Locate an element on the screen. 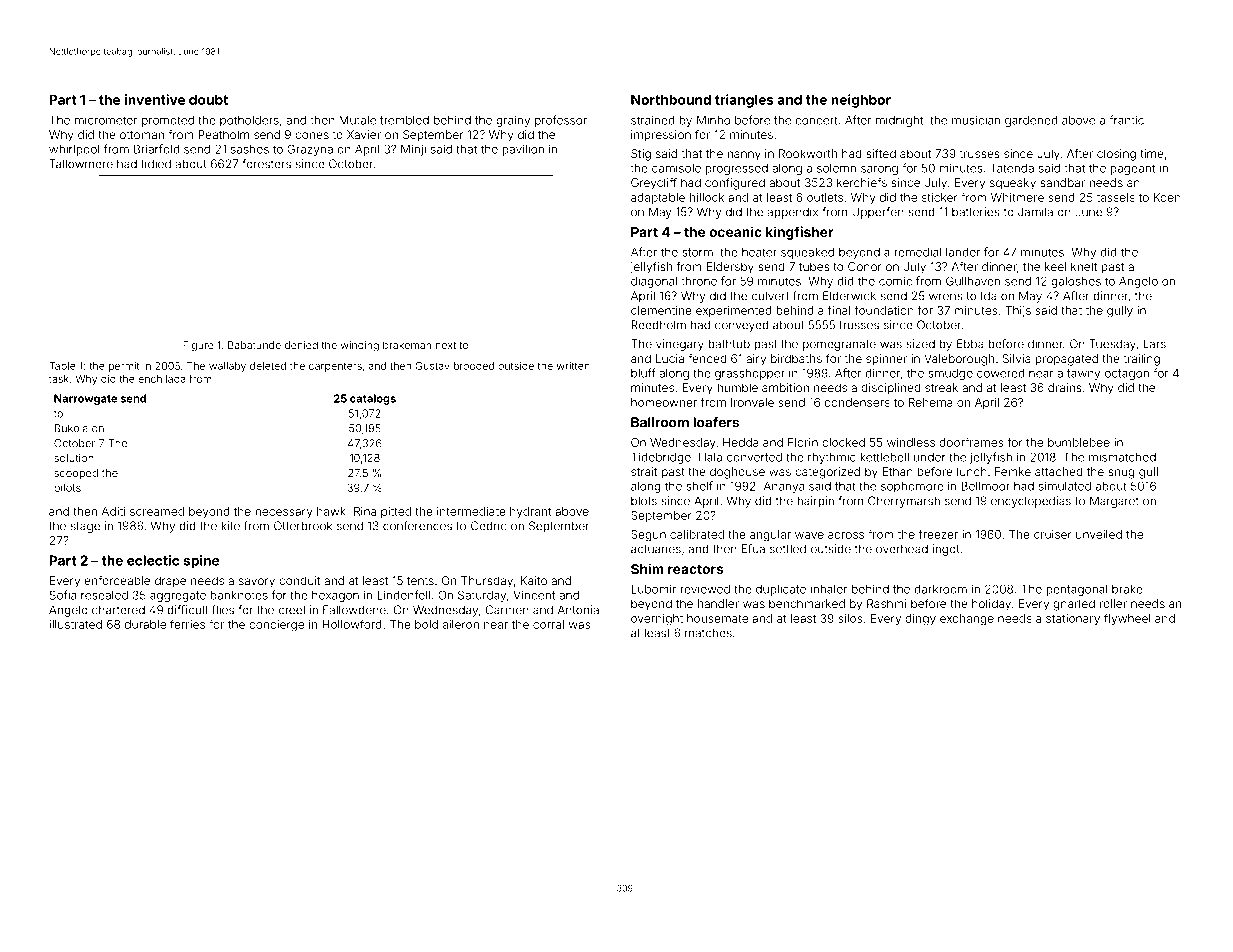 The image size is (1233, 952). dingy is located at coordinates (920, 620).
